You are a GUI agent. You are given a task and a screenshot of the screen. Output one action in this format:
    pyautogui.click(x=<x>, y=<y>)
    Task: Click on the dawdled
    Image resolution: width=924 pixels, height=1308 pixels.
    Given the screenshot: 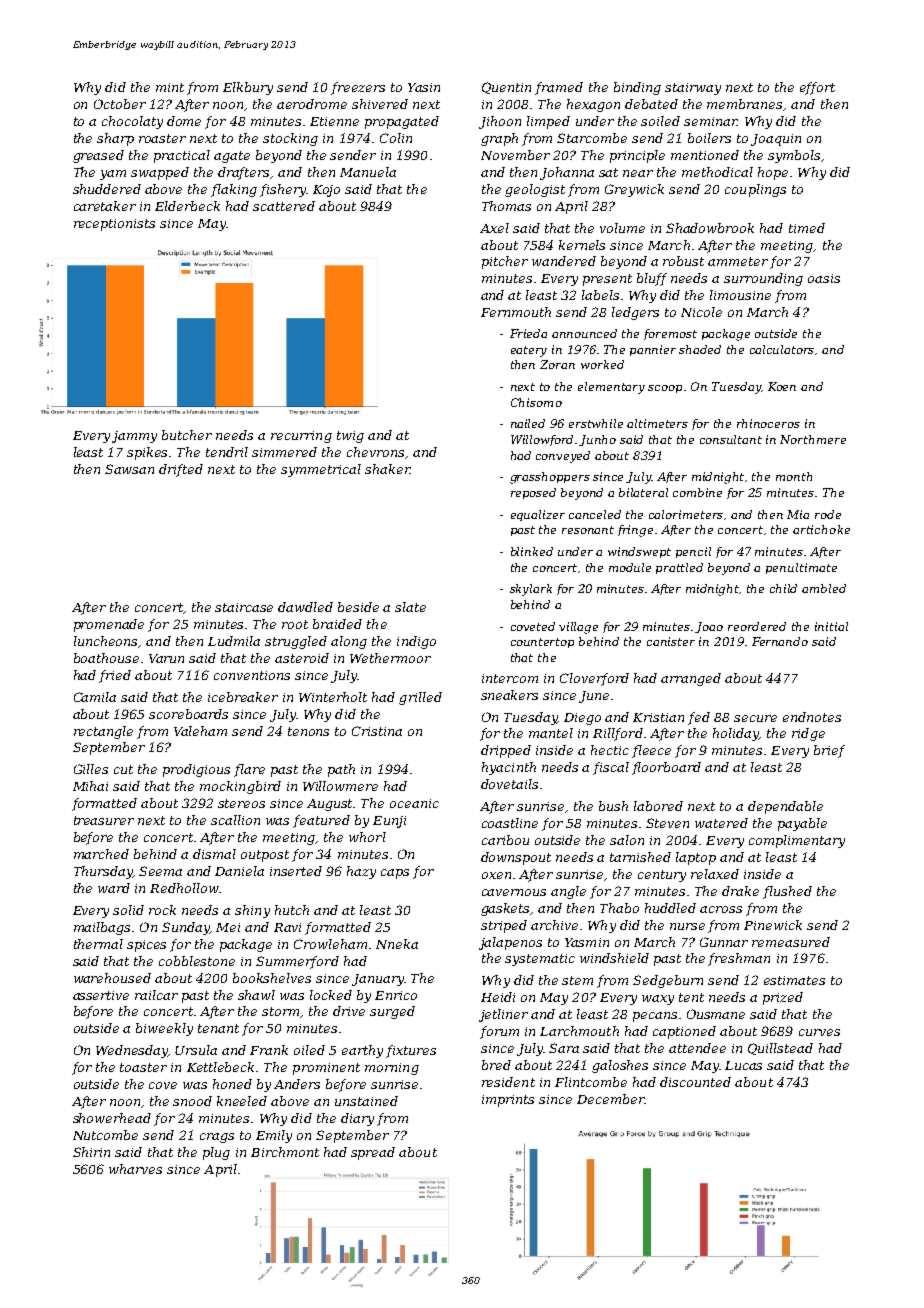 What is the action you would take?
    pyautogui.click(x=305, y=607)
